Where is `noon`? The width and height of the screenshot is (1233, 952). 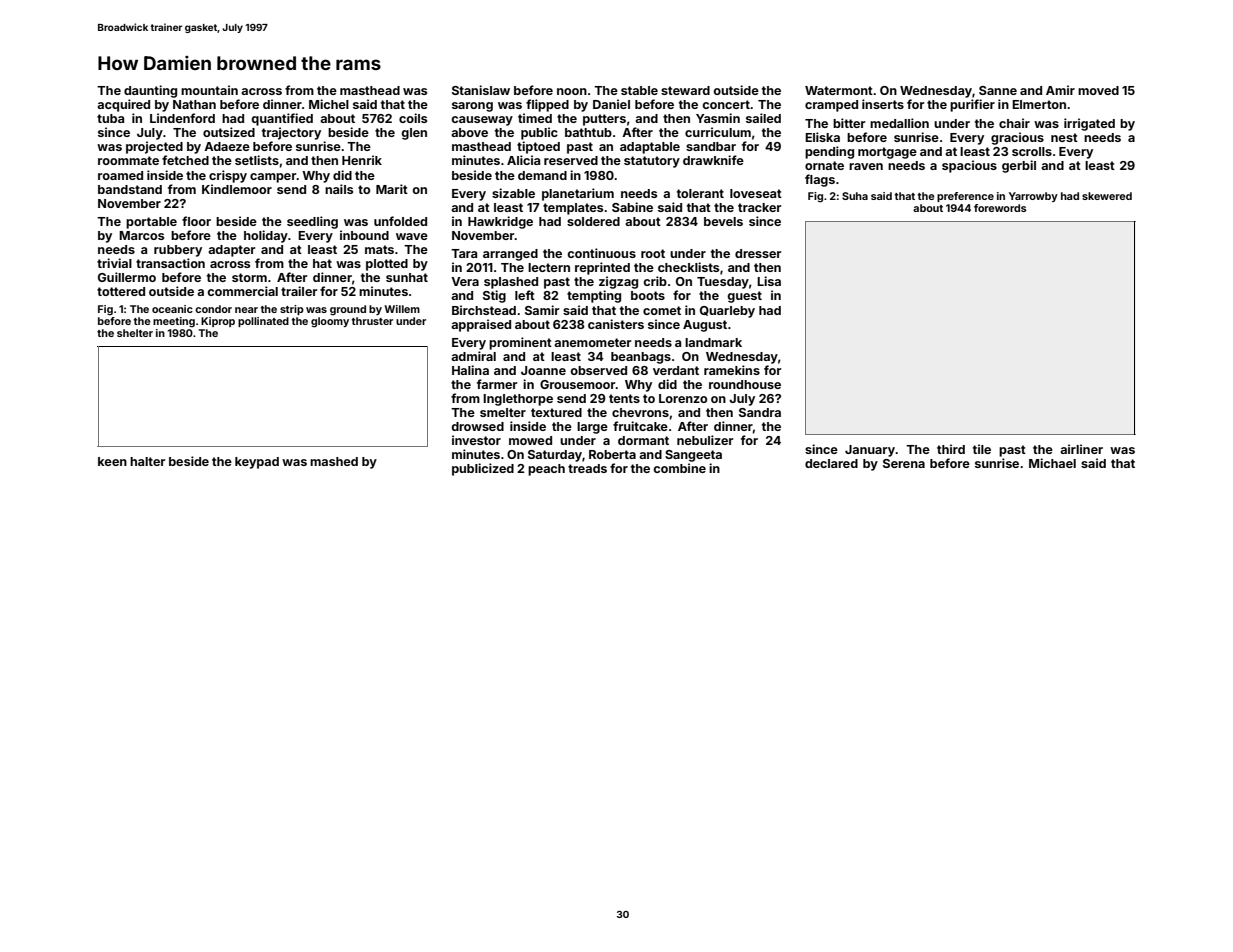 noon is located at coordinates (572, 91).
